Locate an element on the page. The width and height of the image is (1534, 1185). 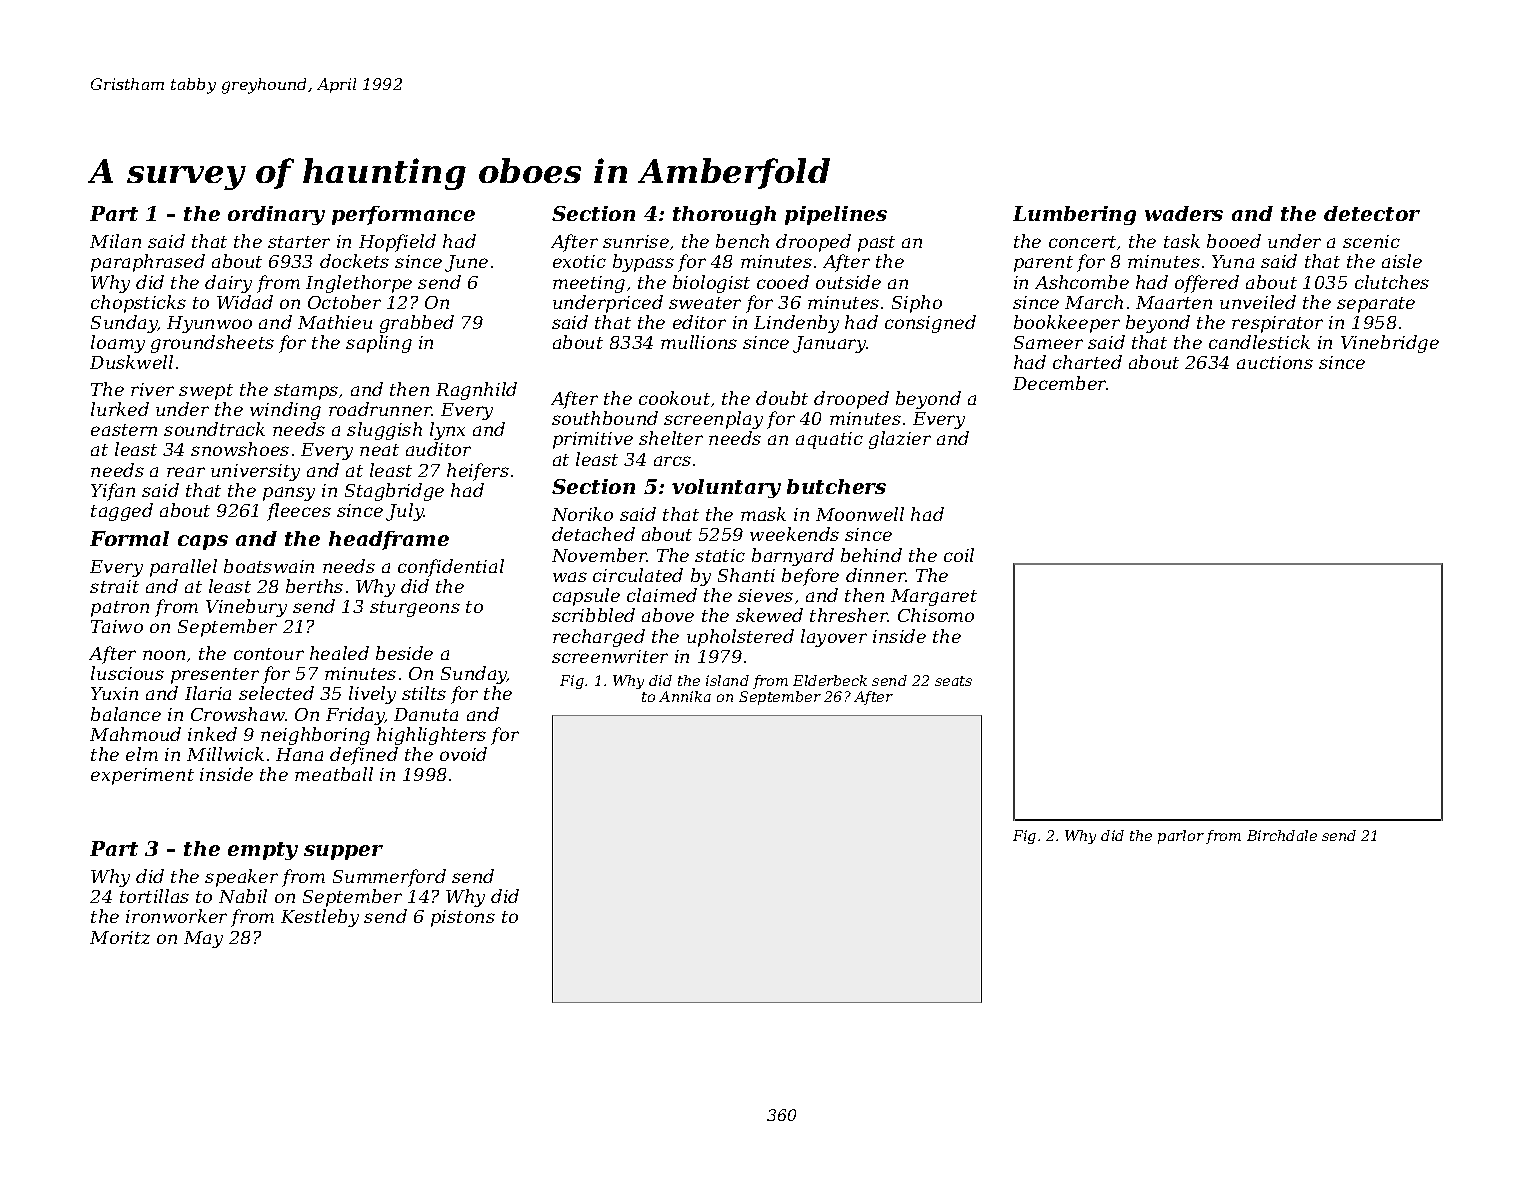
auctions is located at coordinates (1275, 362).
